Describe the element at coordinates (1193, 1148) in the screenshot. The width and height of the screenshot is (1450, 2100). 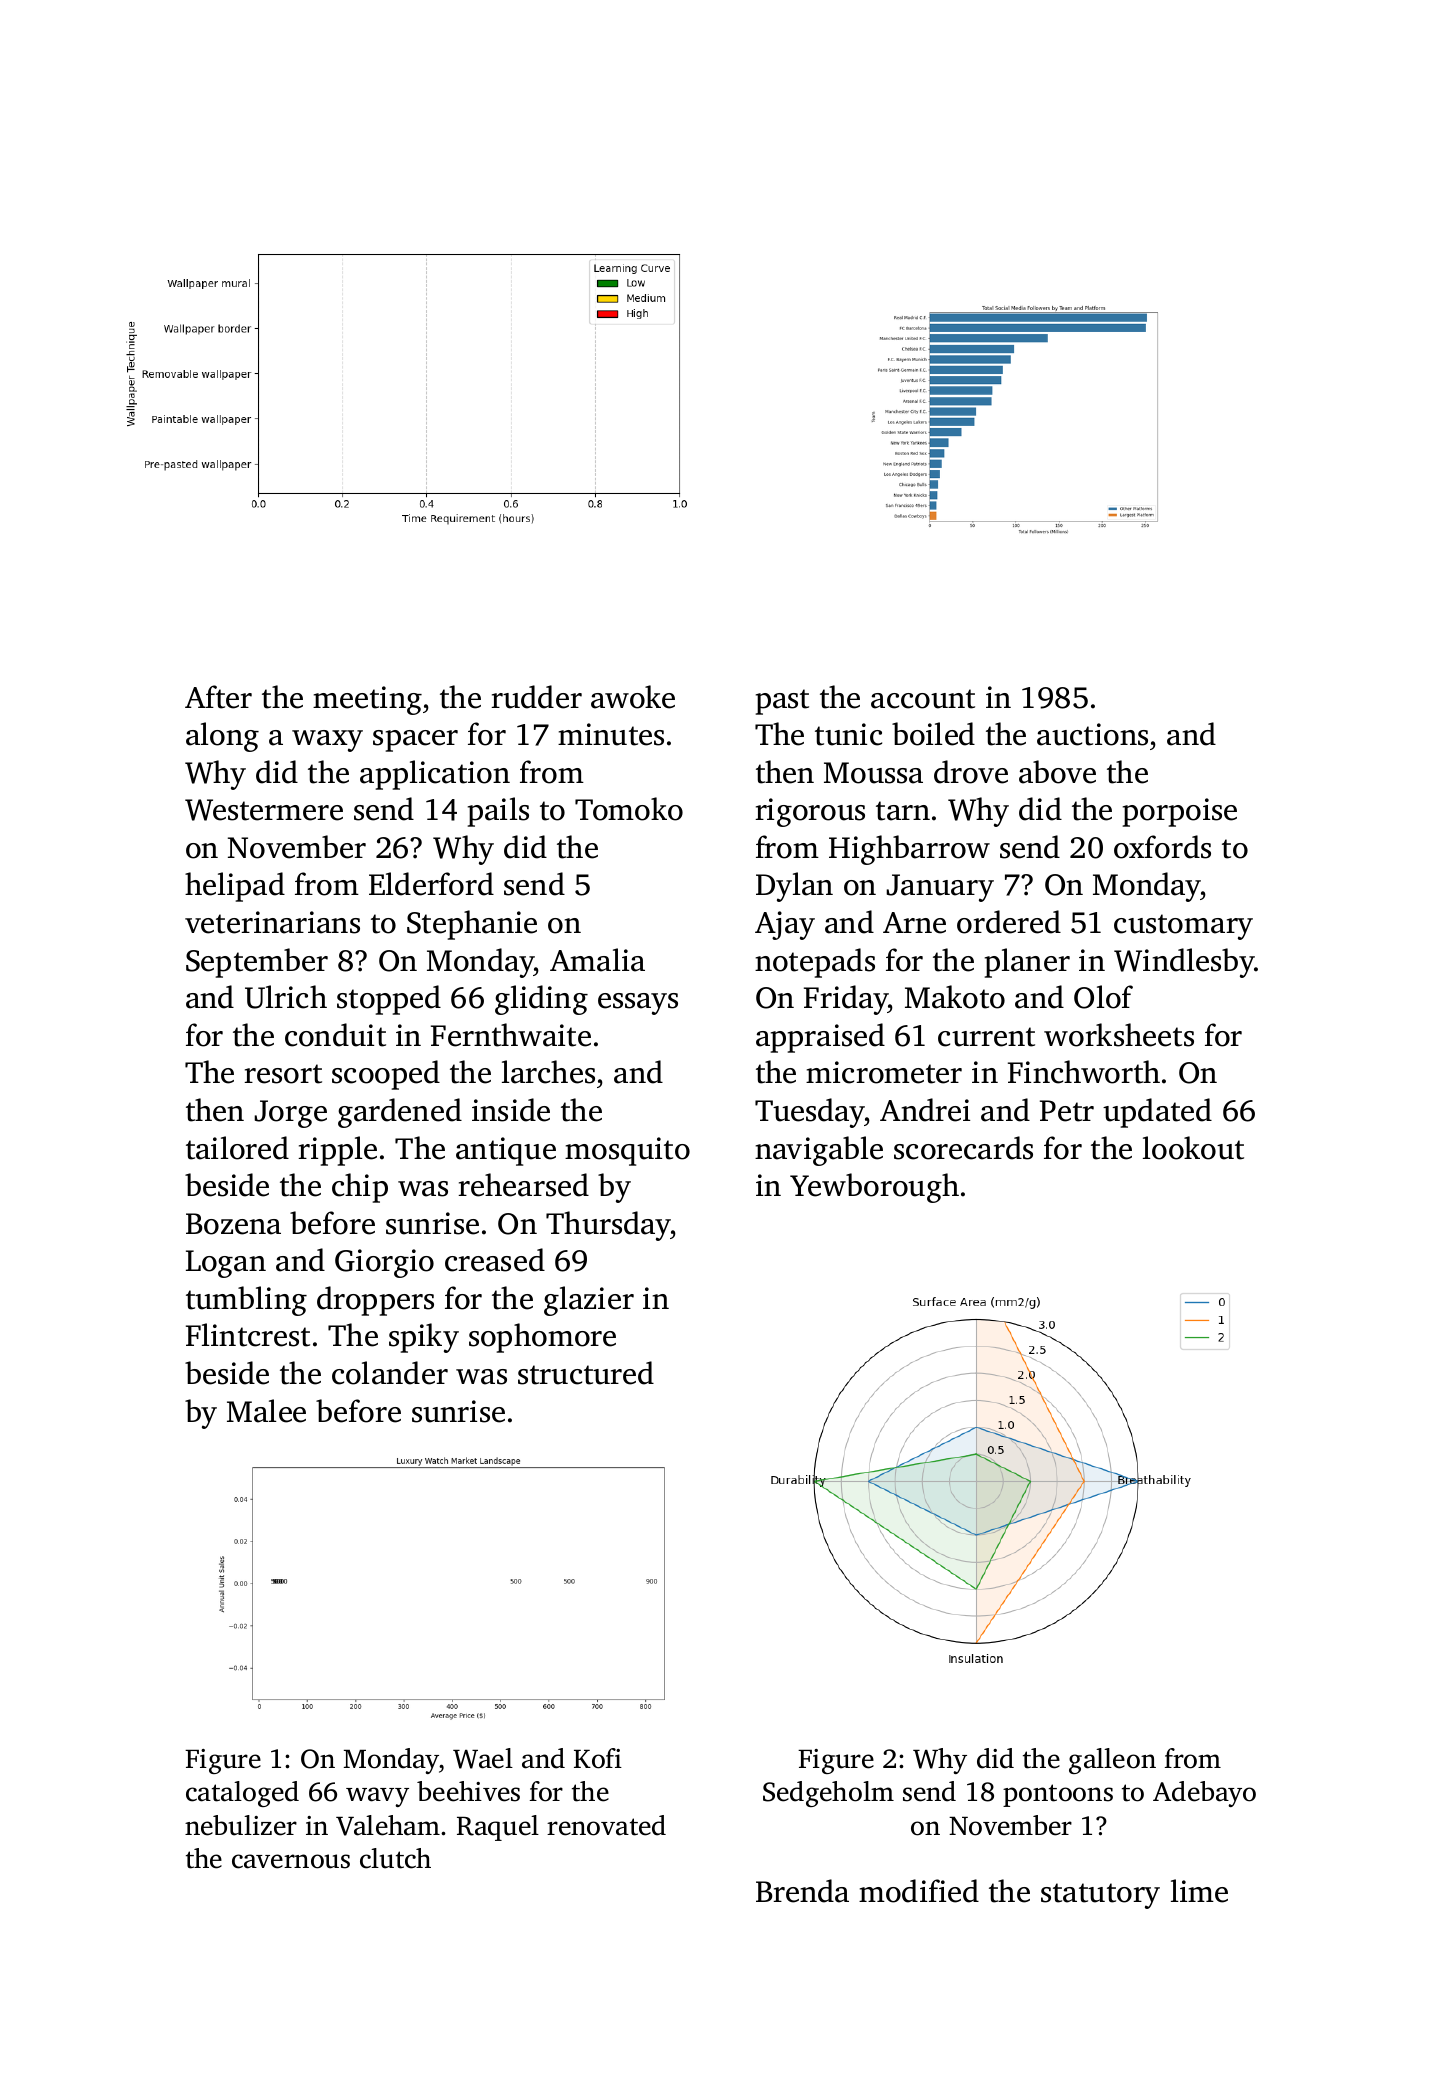
I see `lookout` at that location.
